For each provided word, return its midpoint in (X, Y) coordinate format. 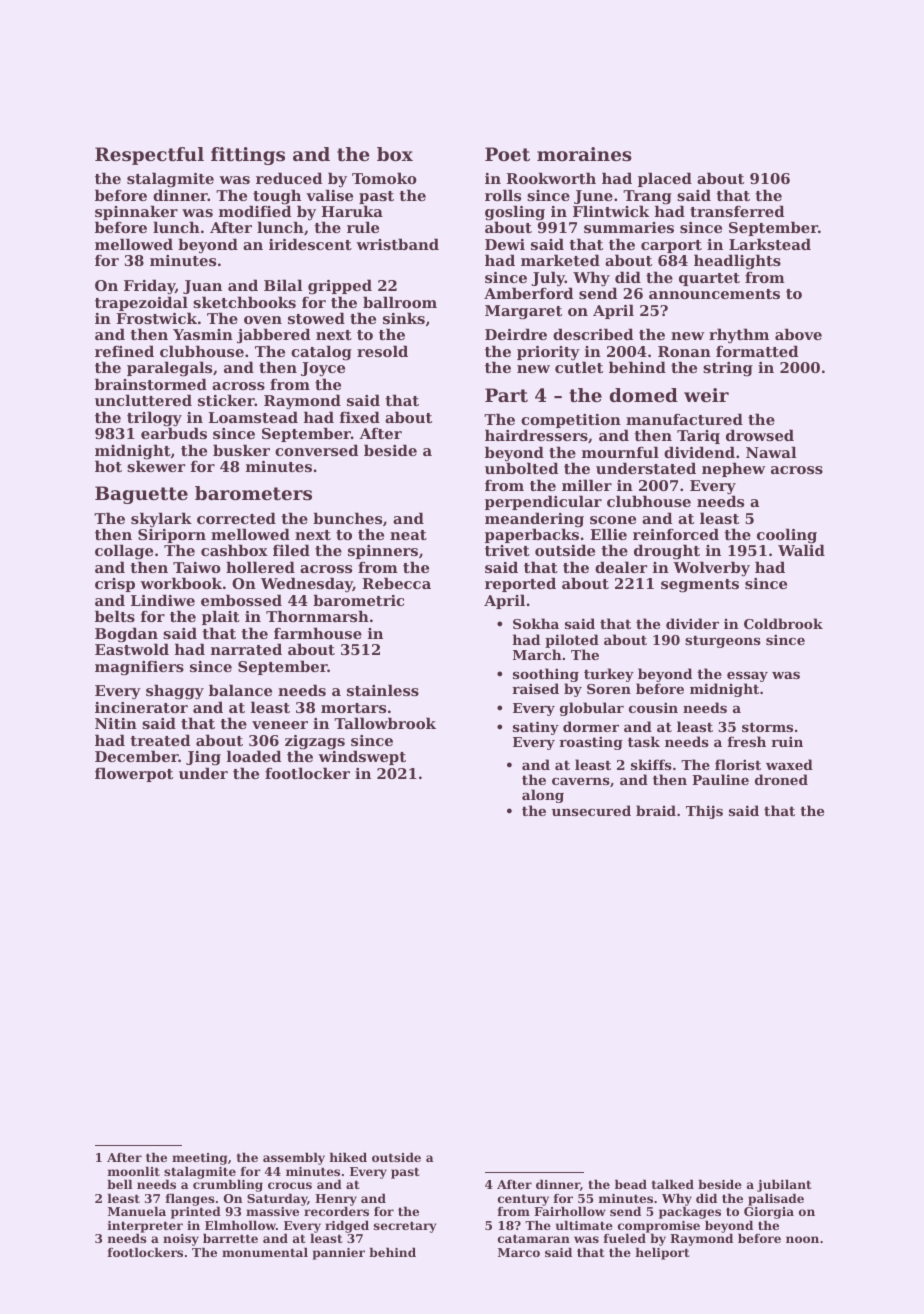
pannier (338, 1254)
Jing (203, 758)
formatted (757, 351)
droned (781, 779)
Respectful (149, 156)
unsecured (591, 810)
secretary (405, 1227)
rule (363, 227)
